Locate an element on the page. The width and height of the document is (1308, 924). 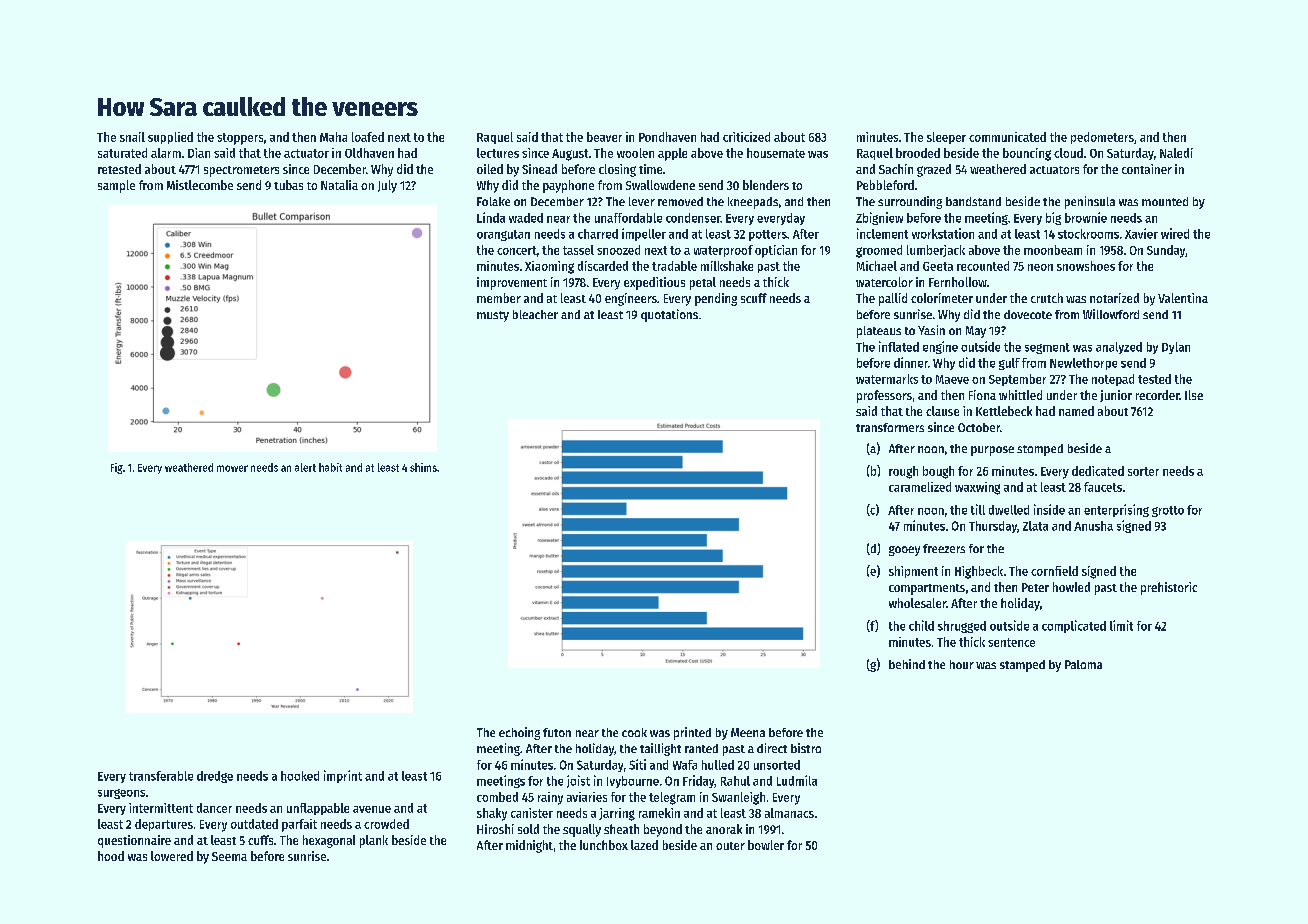
shipment is located at coordinates (913, 572).
